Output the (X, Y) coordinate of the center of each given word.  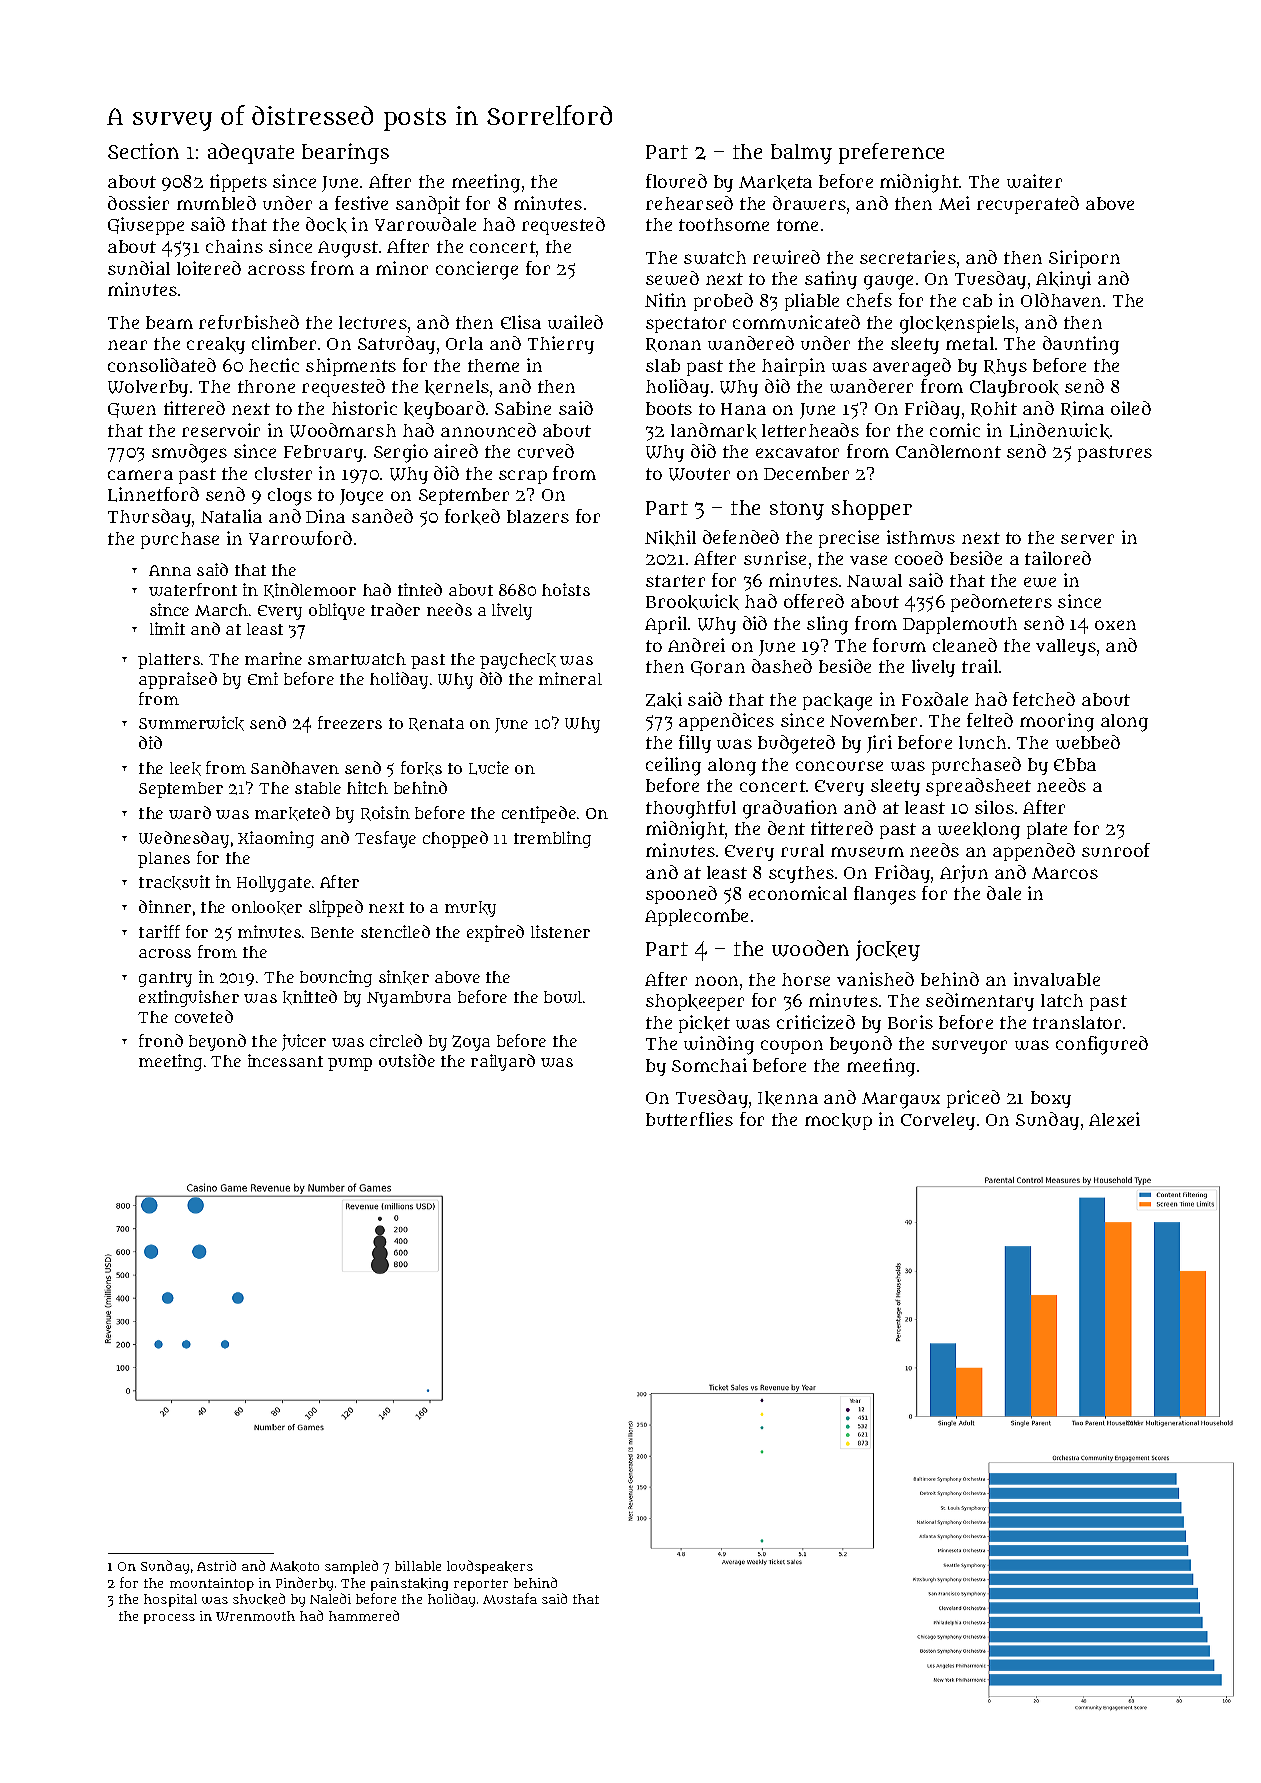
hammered (364, 1615)
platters (169, 661)
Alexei (1114, 1119)
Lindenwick (1060, 431)
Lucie (489, 768)
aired (456, 451)
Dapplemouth (960, 625)
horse (806, 979)
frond (161, 1040)
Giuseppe (146, 226)
